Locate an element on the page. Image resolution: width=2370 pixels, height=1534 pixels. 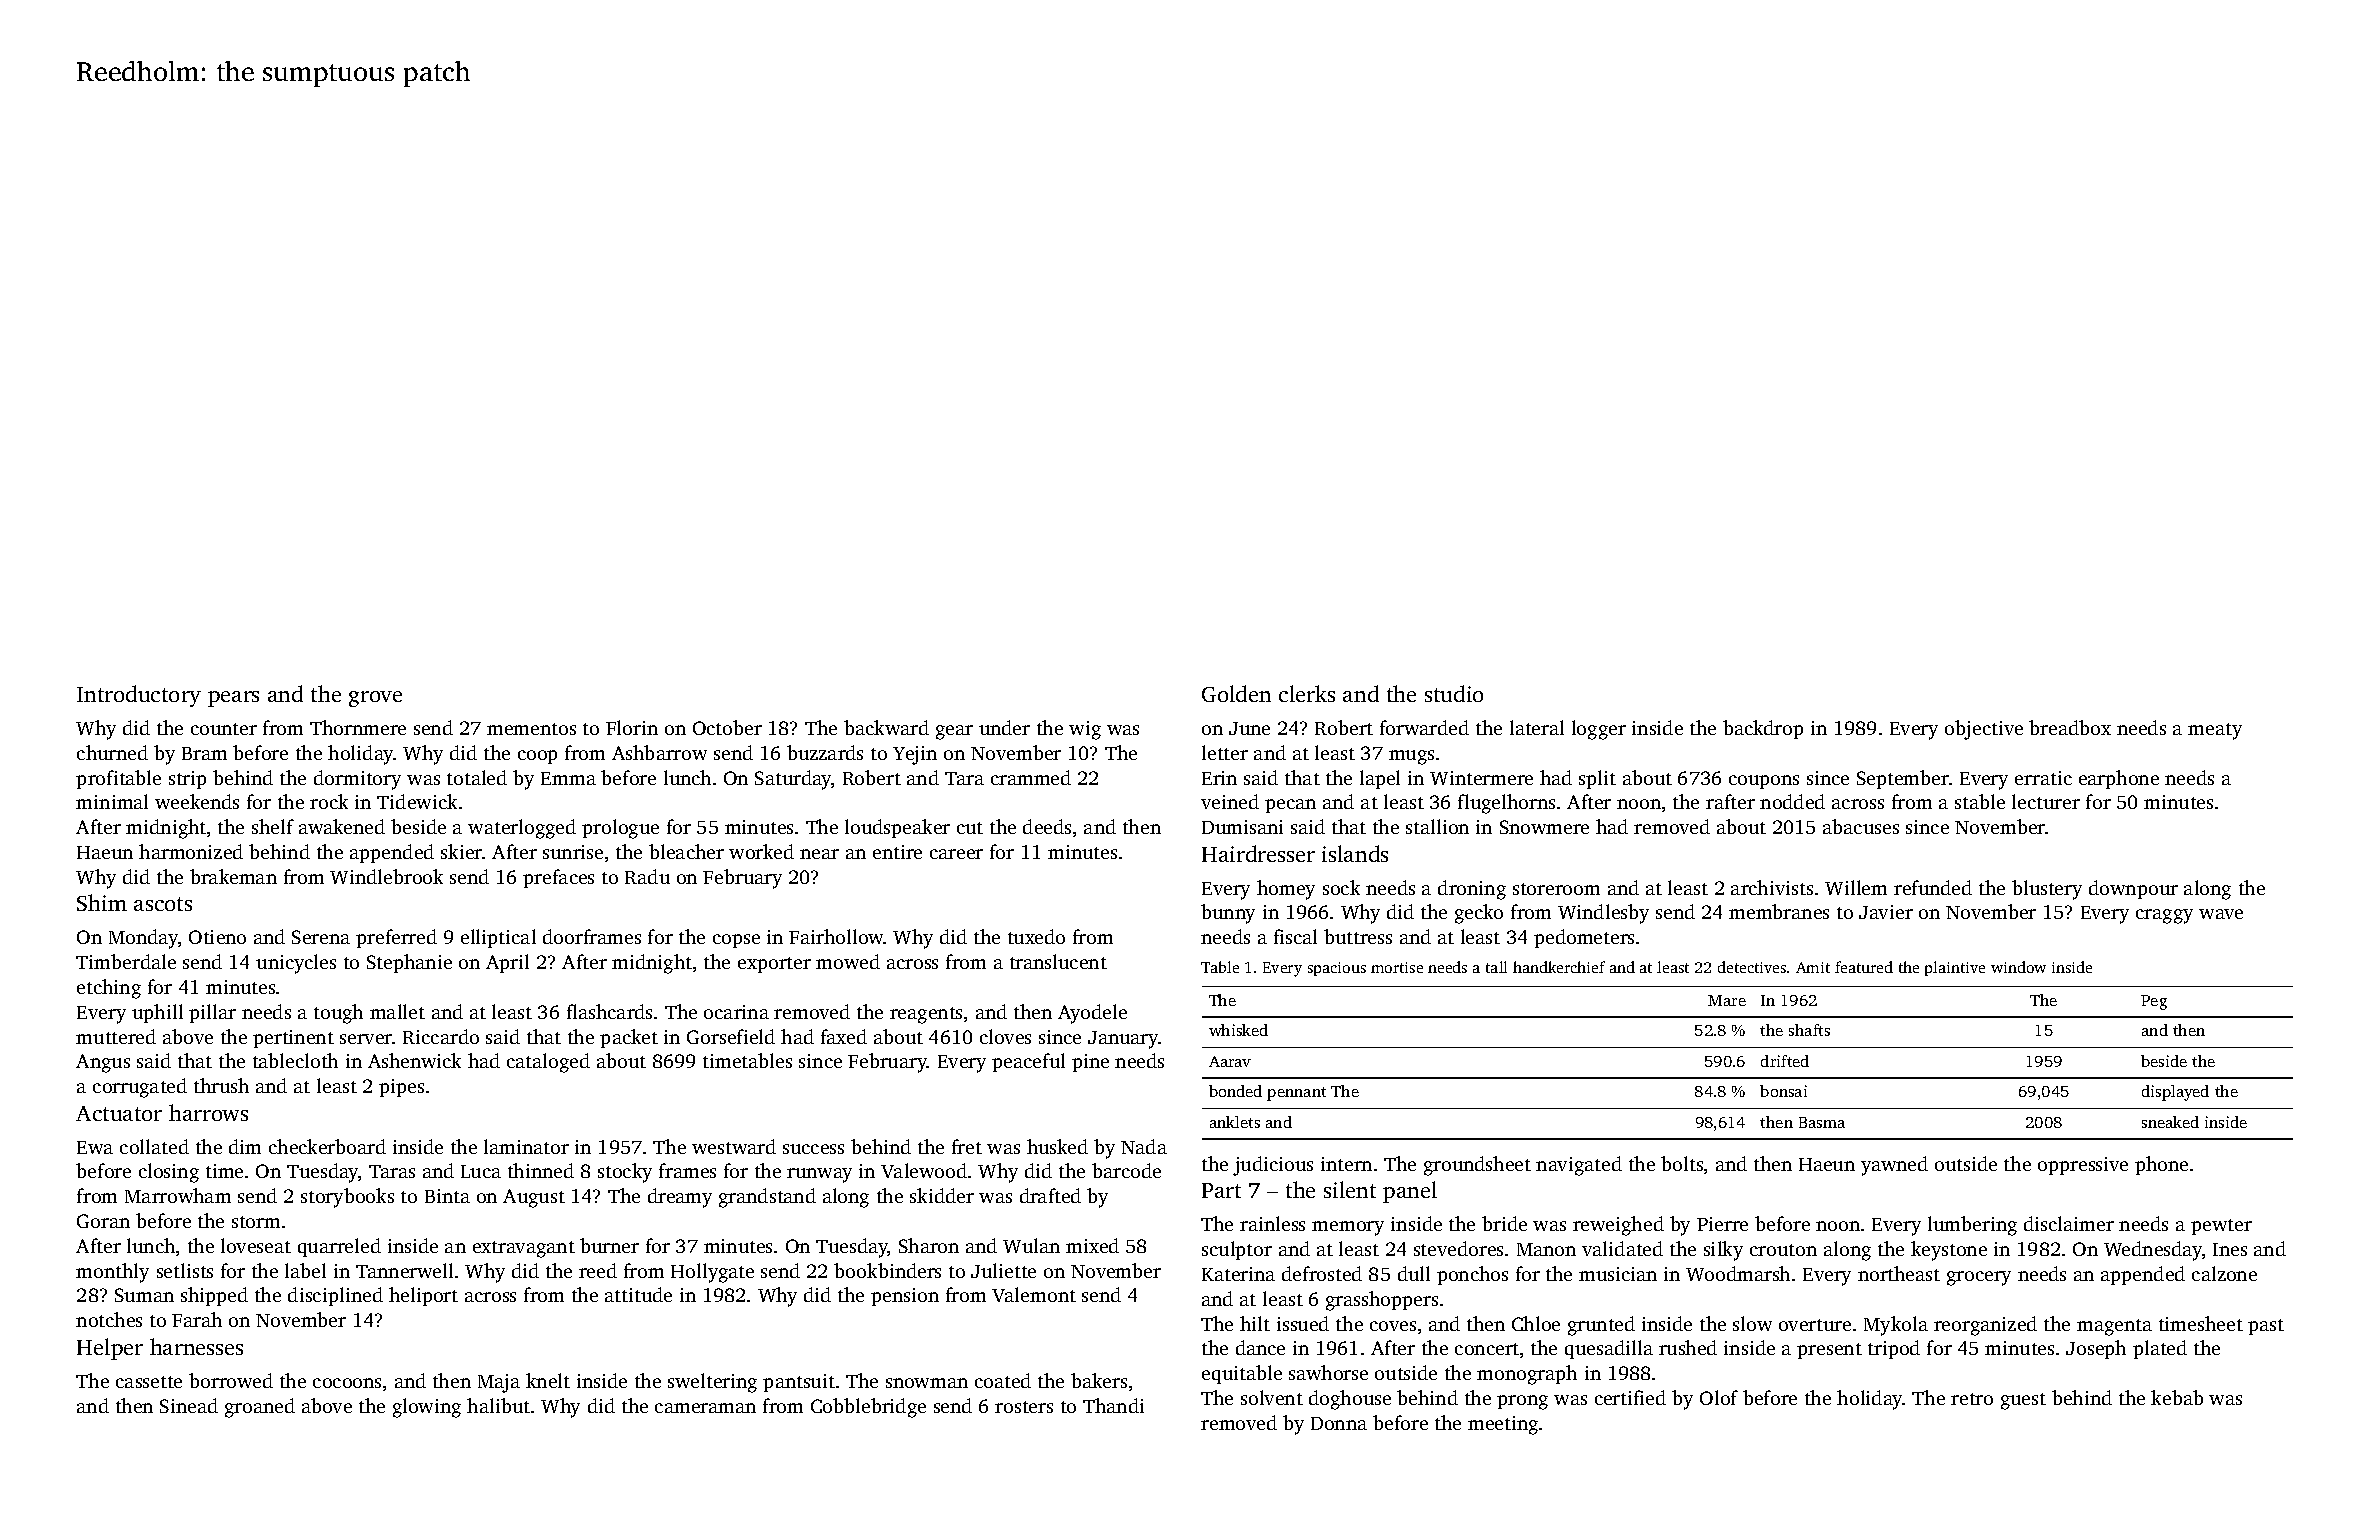
flashcards is located at coordinates (609, 1011).
